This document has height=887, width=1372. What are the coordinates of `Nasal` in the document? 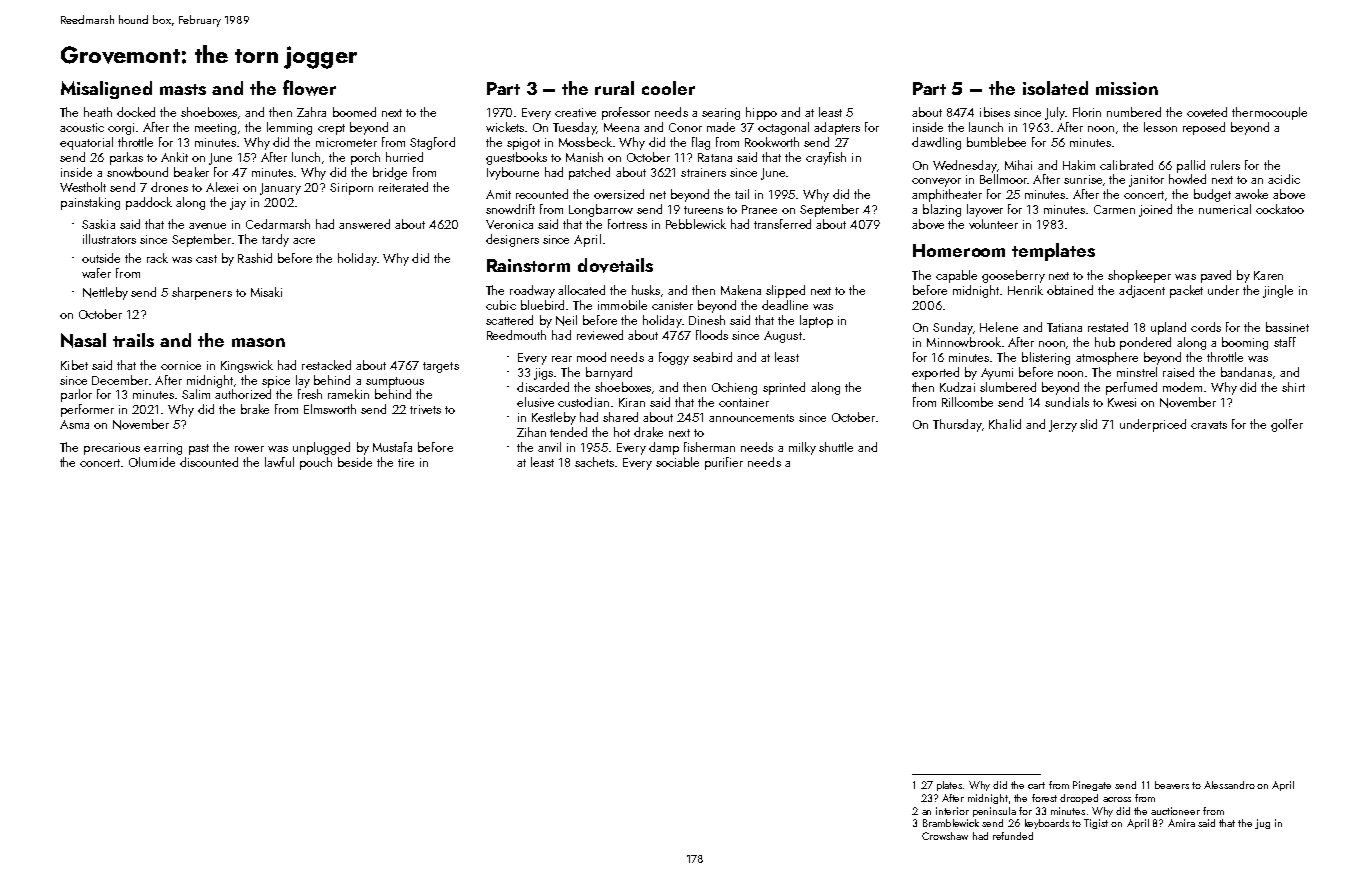 It's located at (83, 340).
